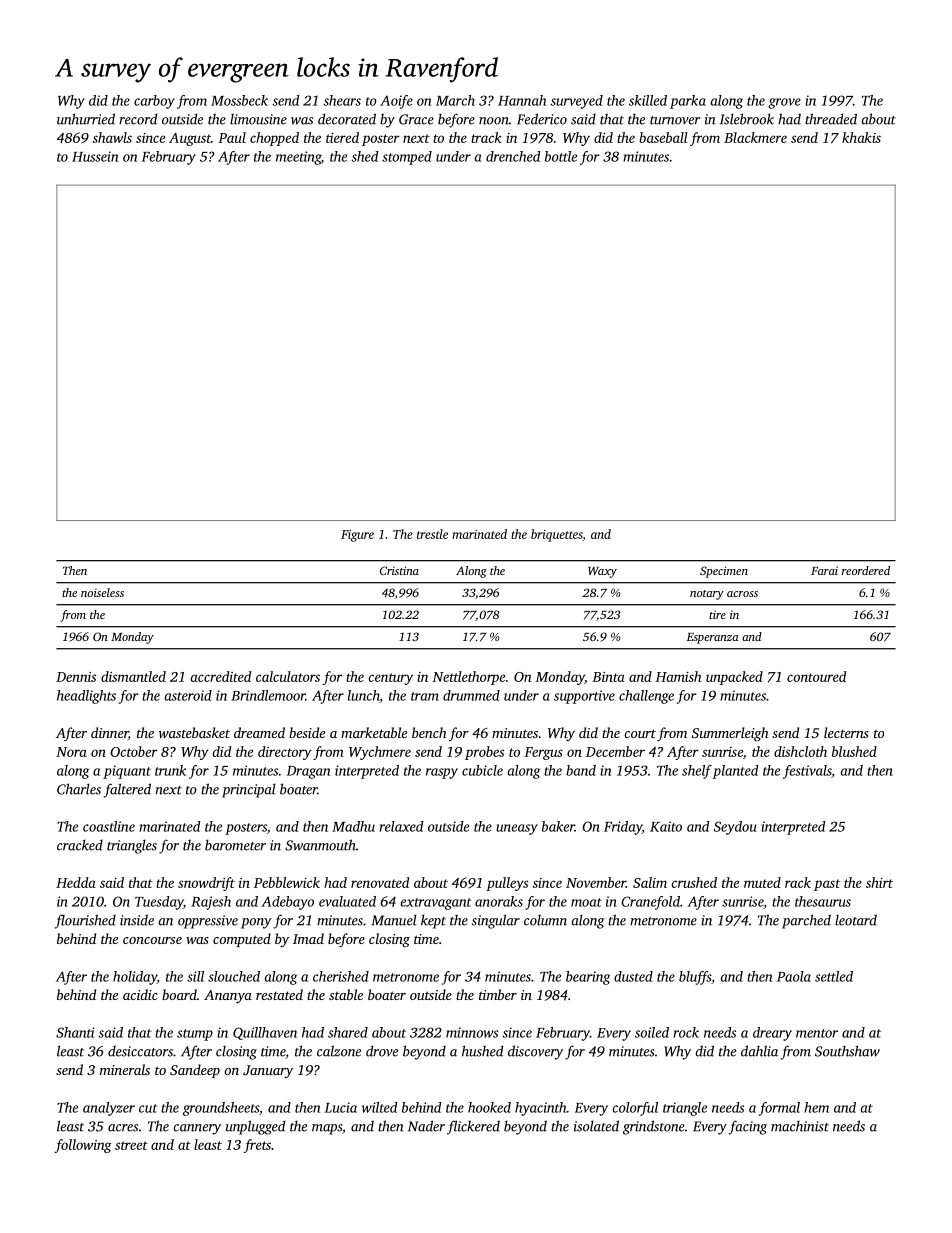  Describe the element at coordinates (357, 536) in the document. I see `Figure` at that location.
